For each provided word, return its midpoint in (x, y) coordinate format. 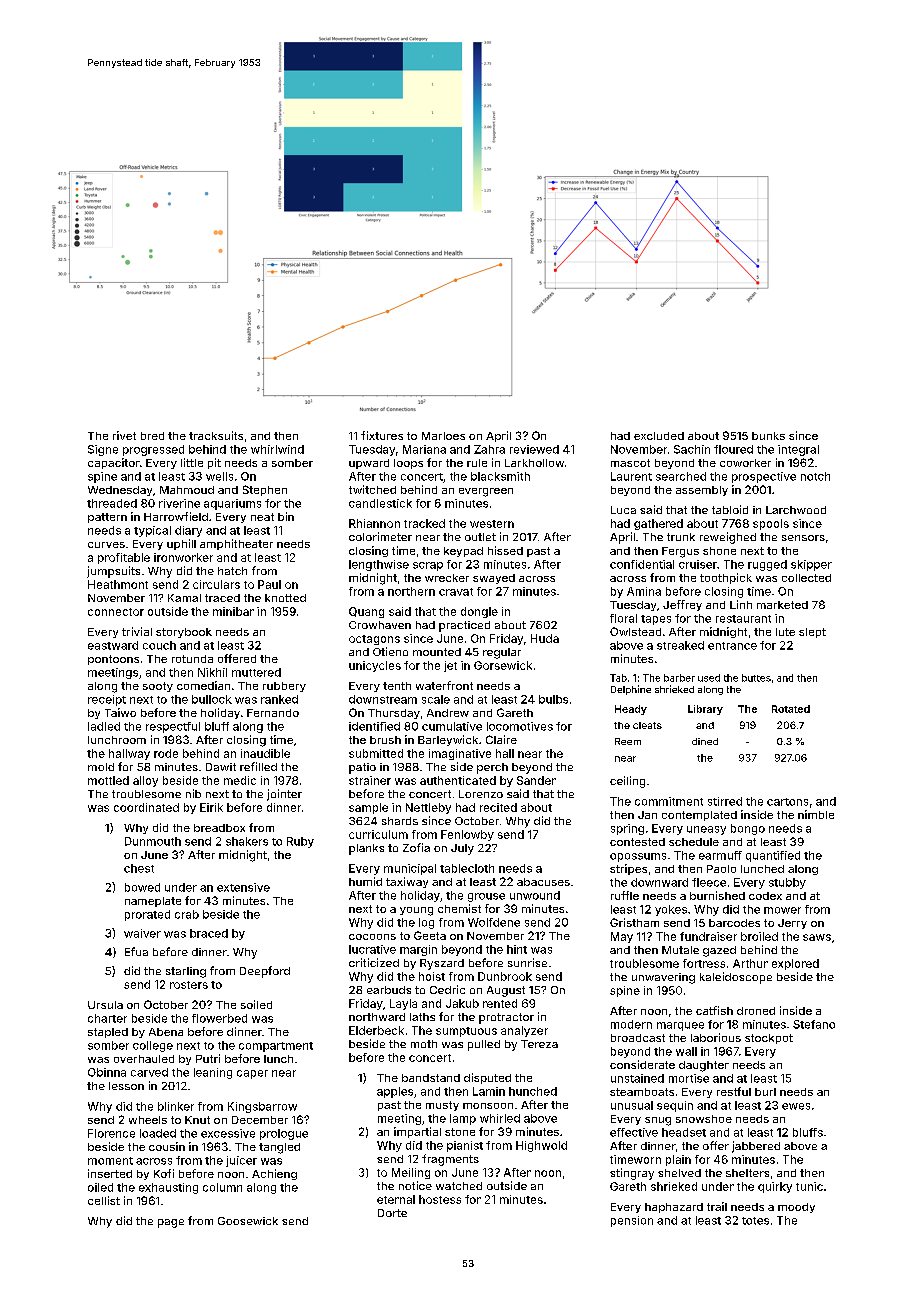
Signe (103, 450)
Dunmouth (153, 841)
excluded (659, 436)
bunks (768, 436)
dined (705, 741)
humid (365, 881)
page (171, 1223)
